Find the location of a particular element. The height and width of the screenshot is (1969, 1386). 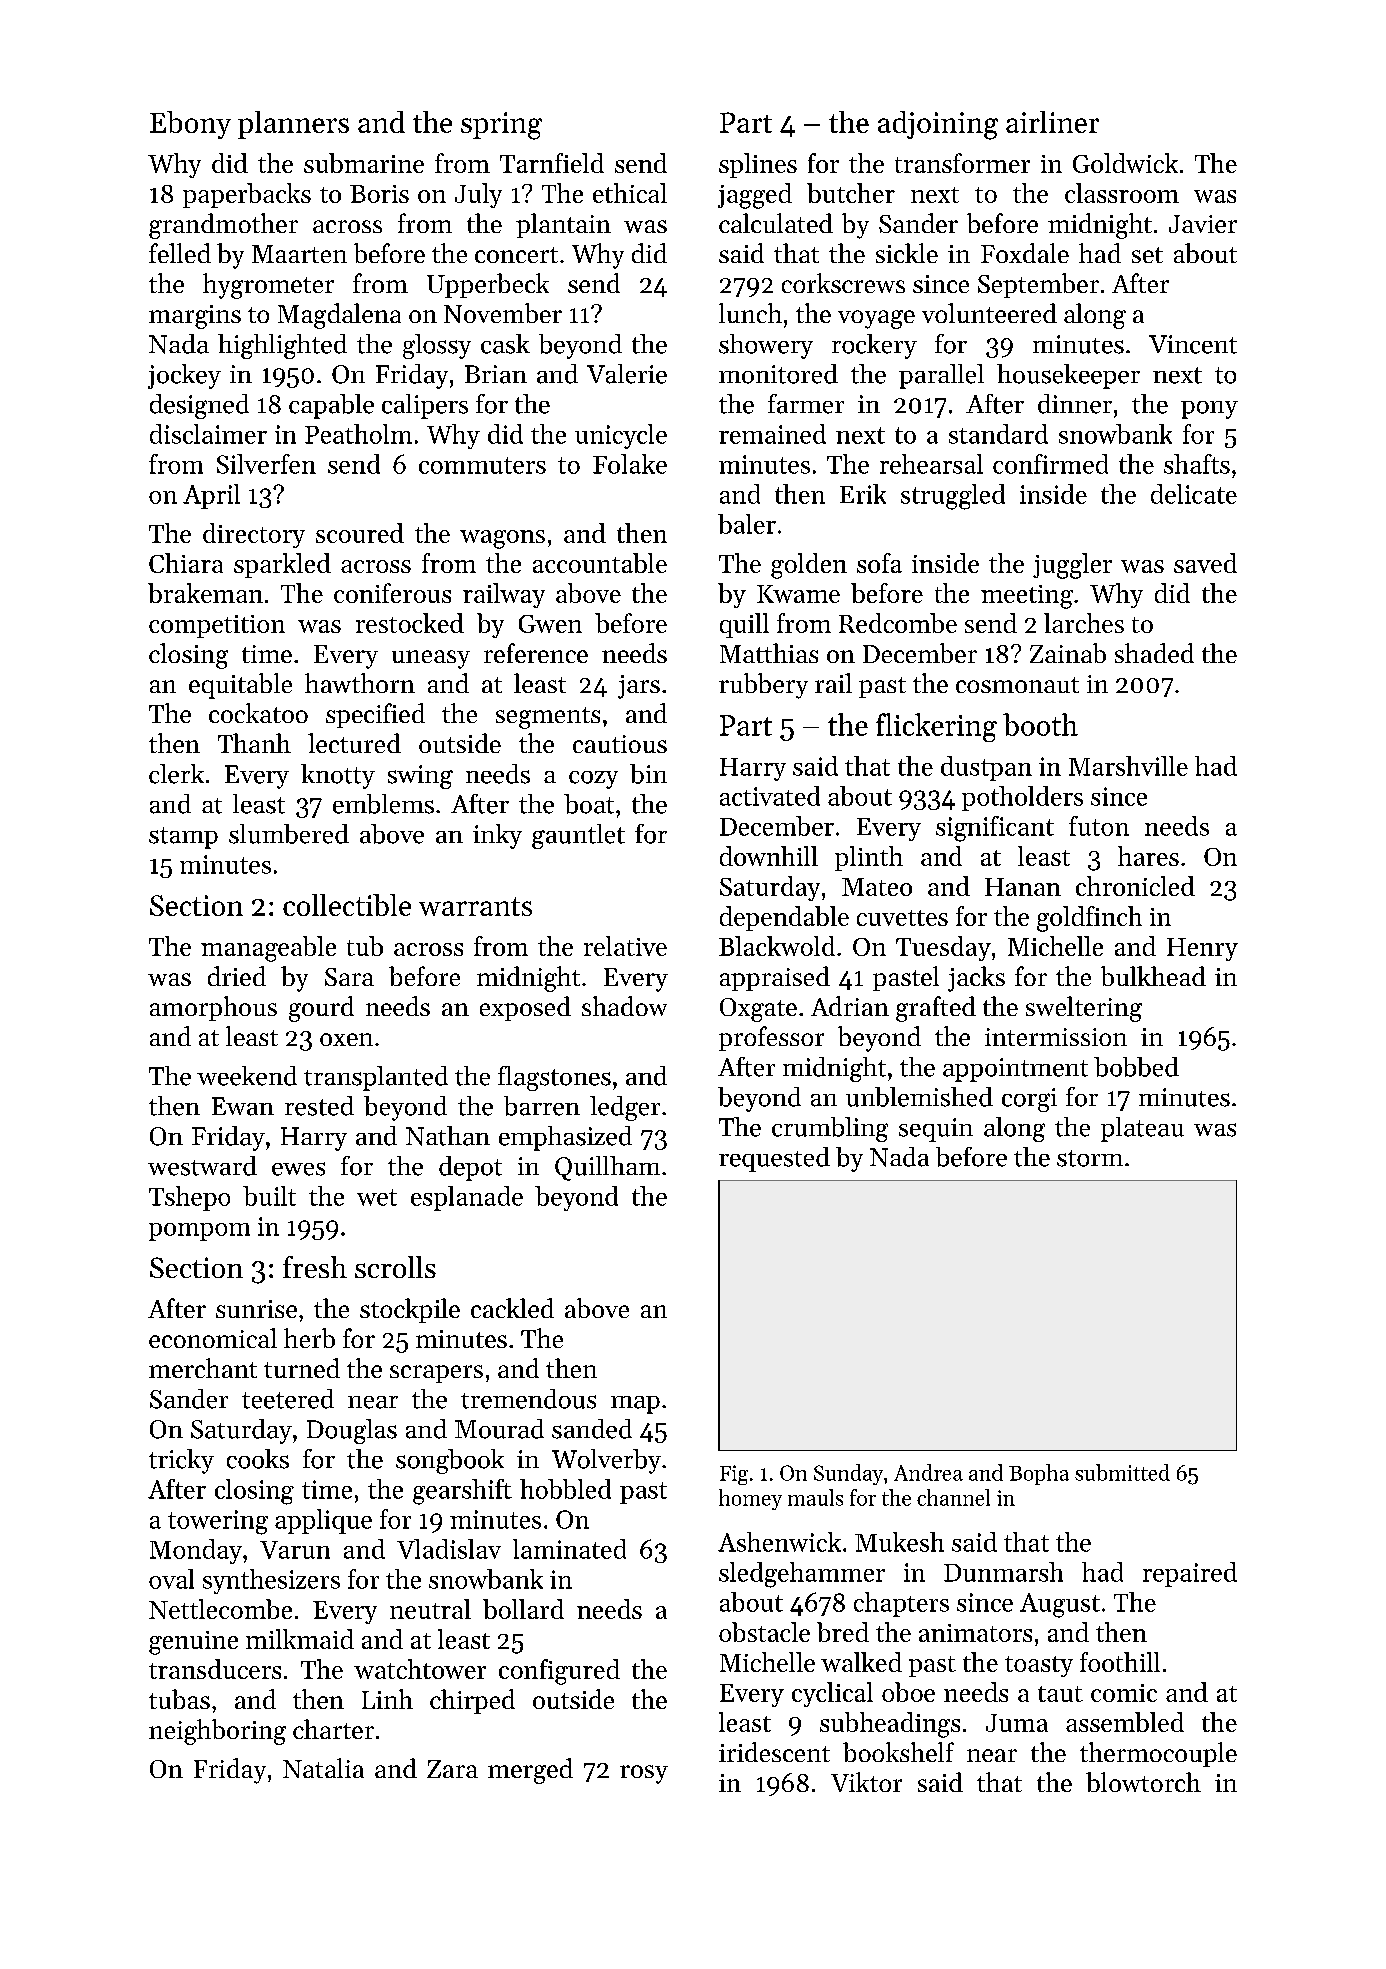

rosy is located at coordinates (644, 1774).
